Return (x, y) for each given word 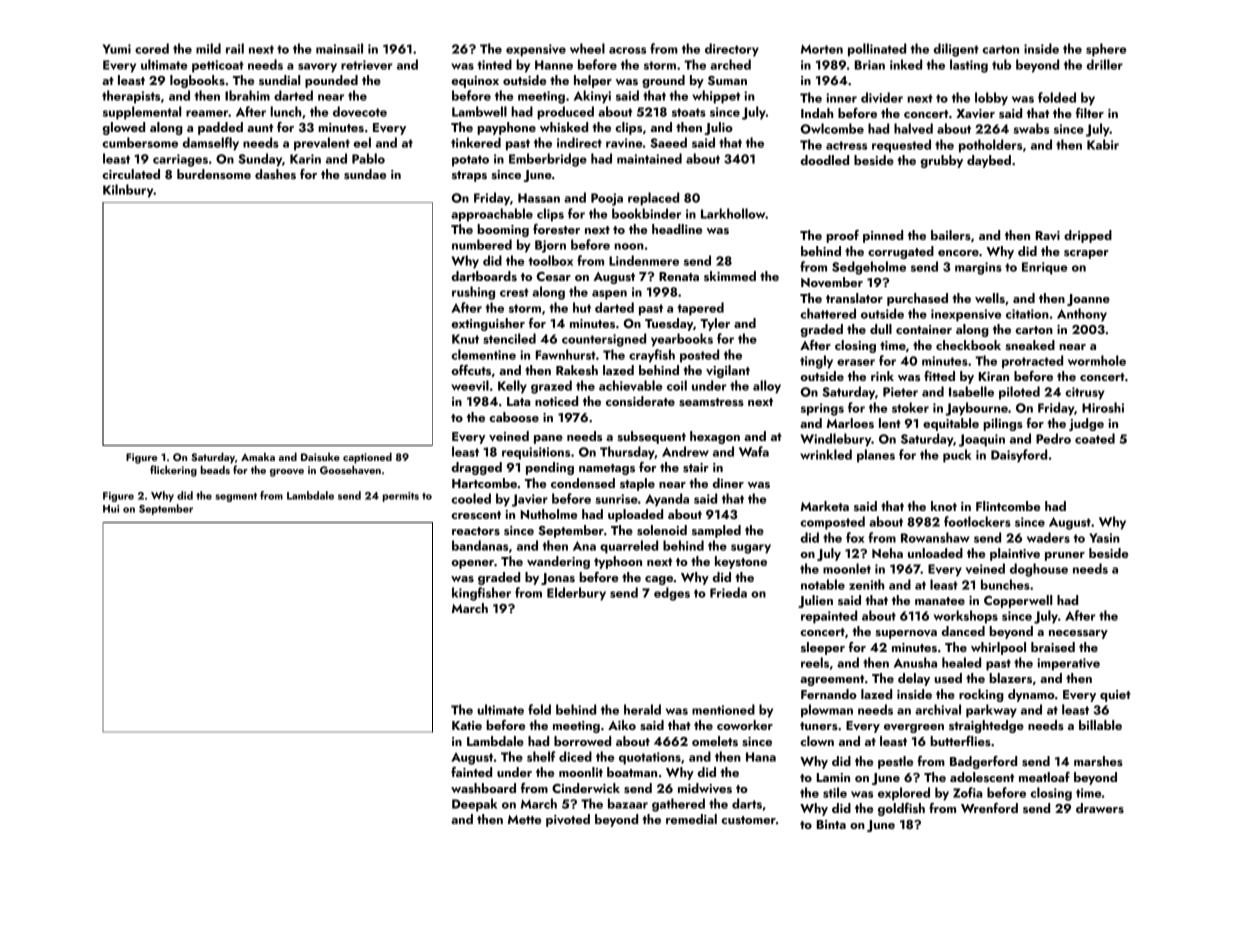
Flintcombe (1008, 506)
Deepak (474, 805)
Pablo (368, 158)
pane (548, 439)
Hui (111, 509)
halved (913, 128)
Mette (524, 819)
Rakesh (577, 370)
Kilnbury (128, 191)
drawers (1100, 808)
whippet (716, 97)
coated (1095, 438)
